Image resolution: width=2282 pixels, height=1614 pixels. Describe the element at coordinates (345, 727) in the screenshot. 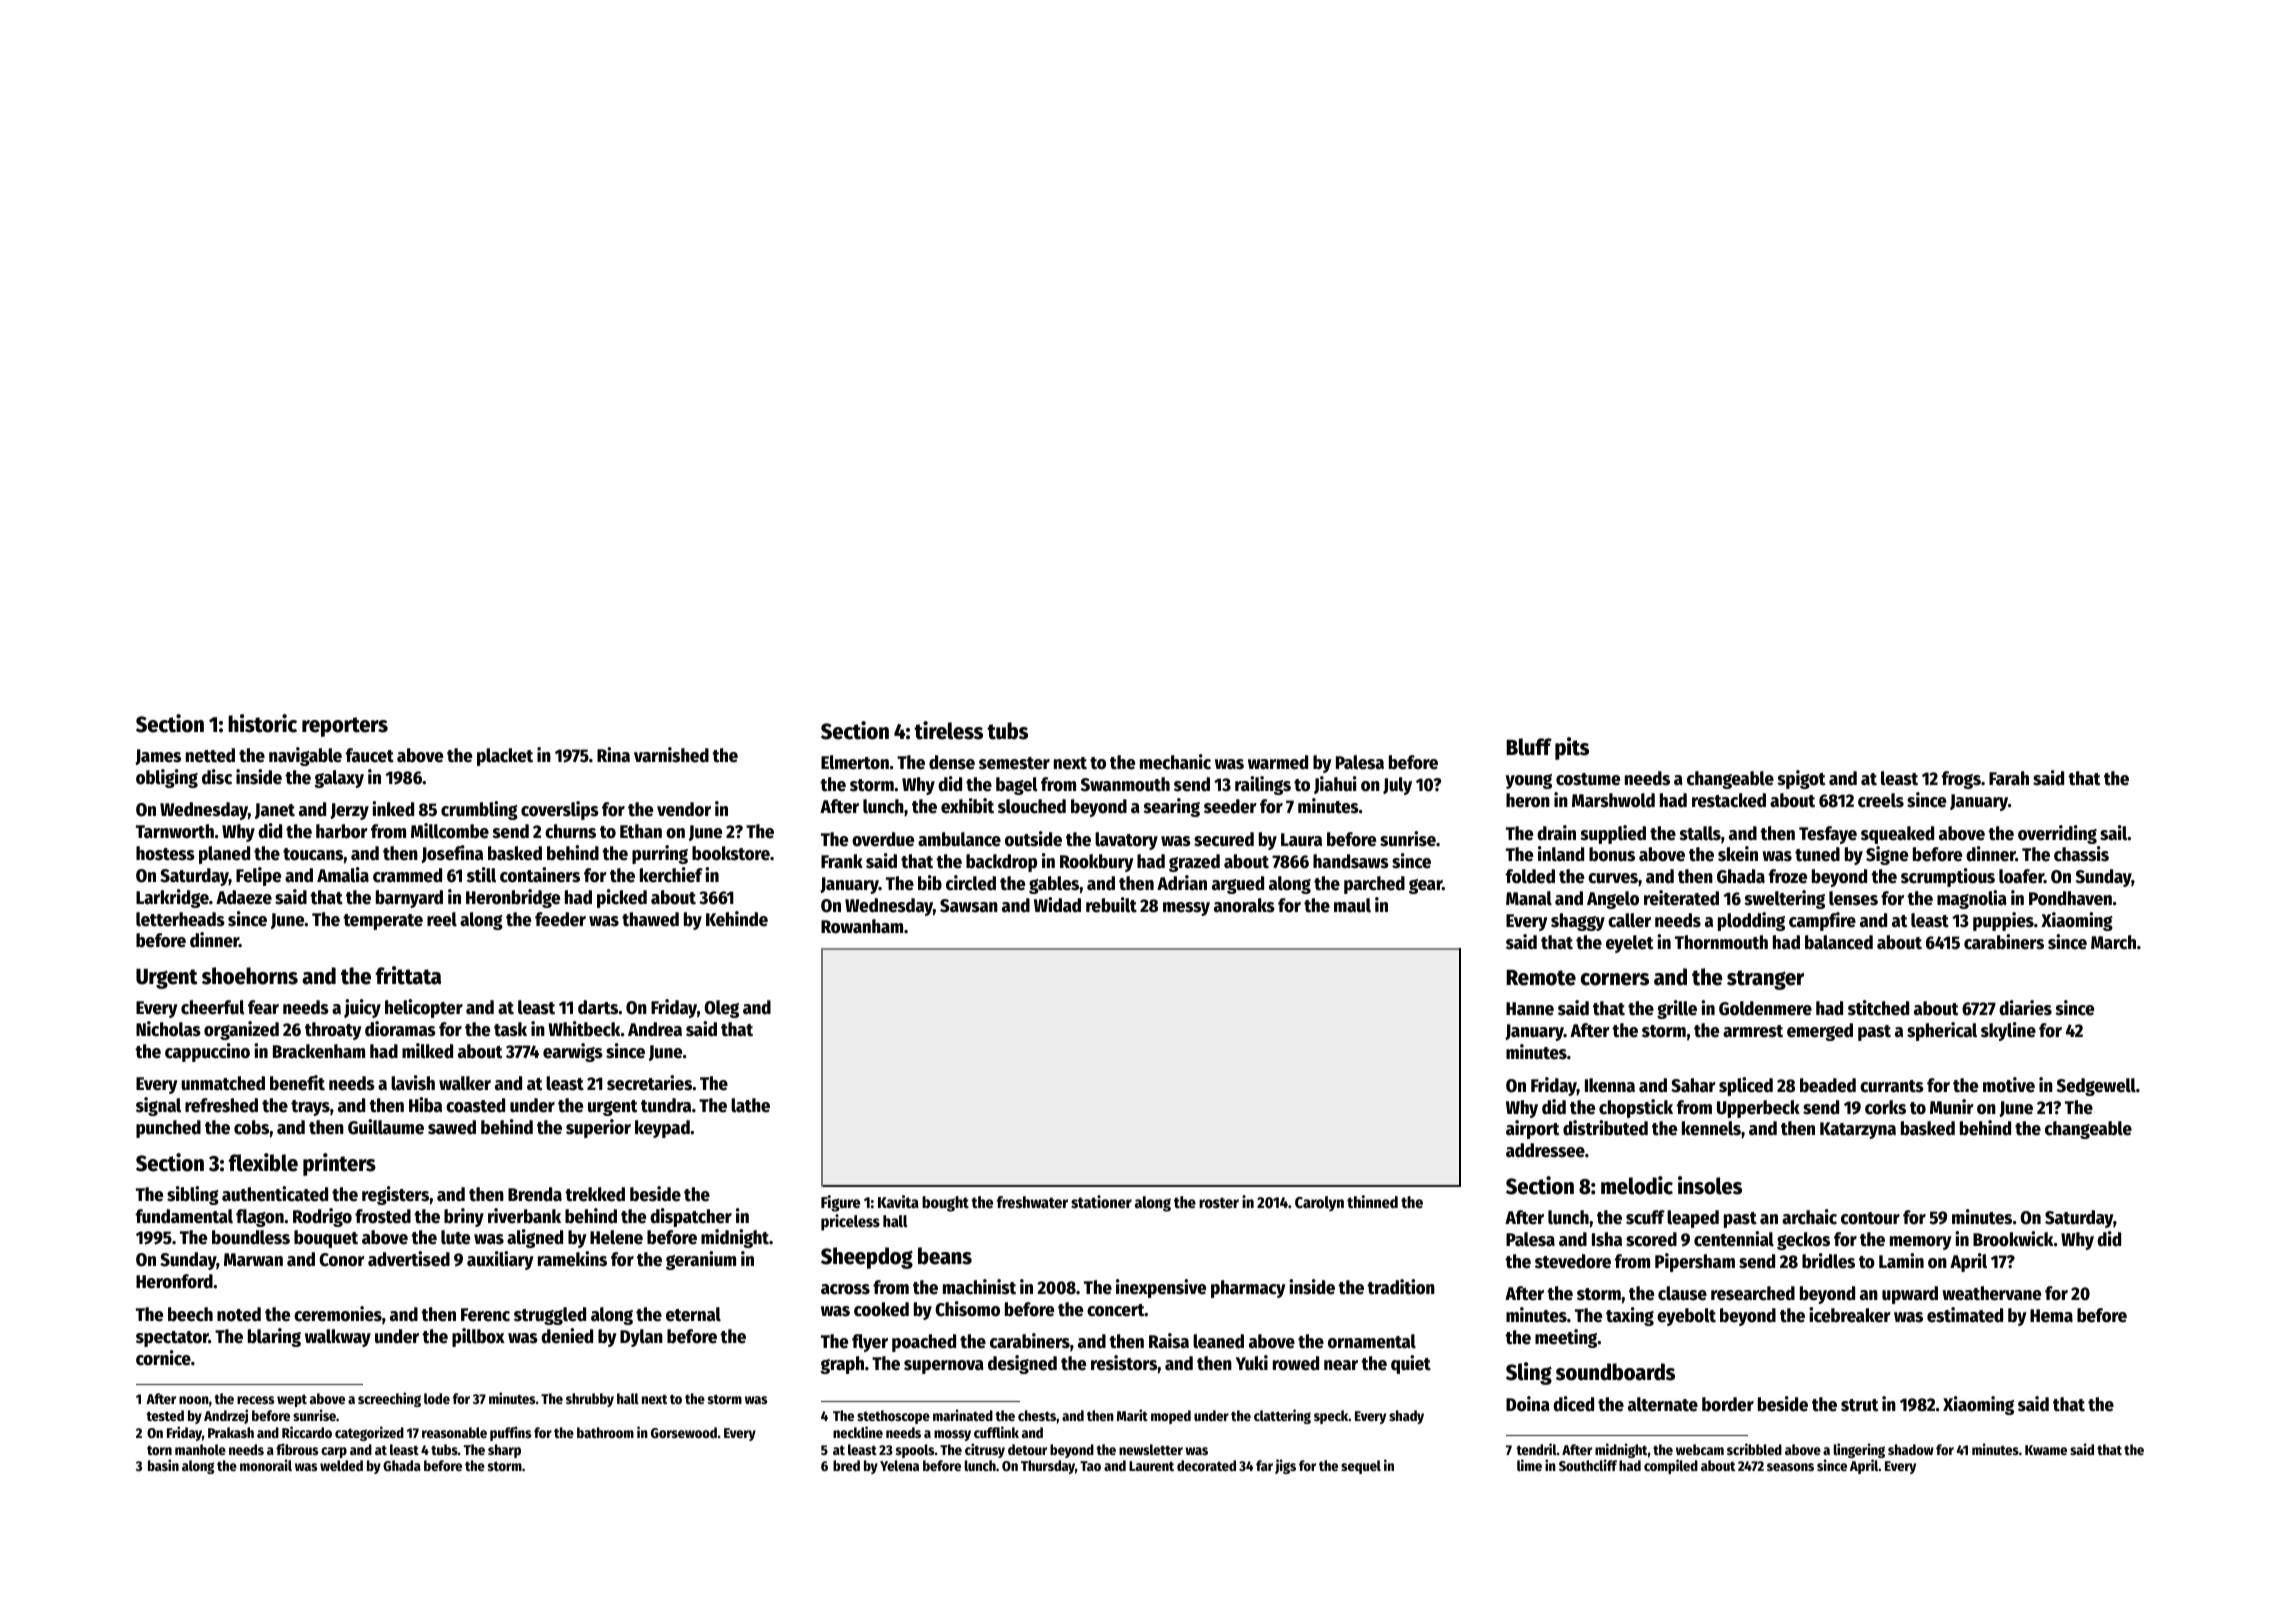

I see `reporters` at that location.
